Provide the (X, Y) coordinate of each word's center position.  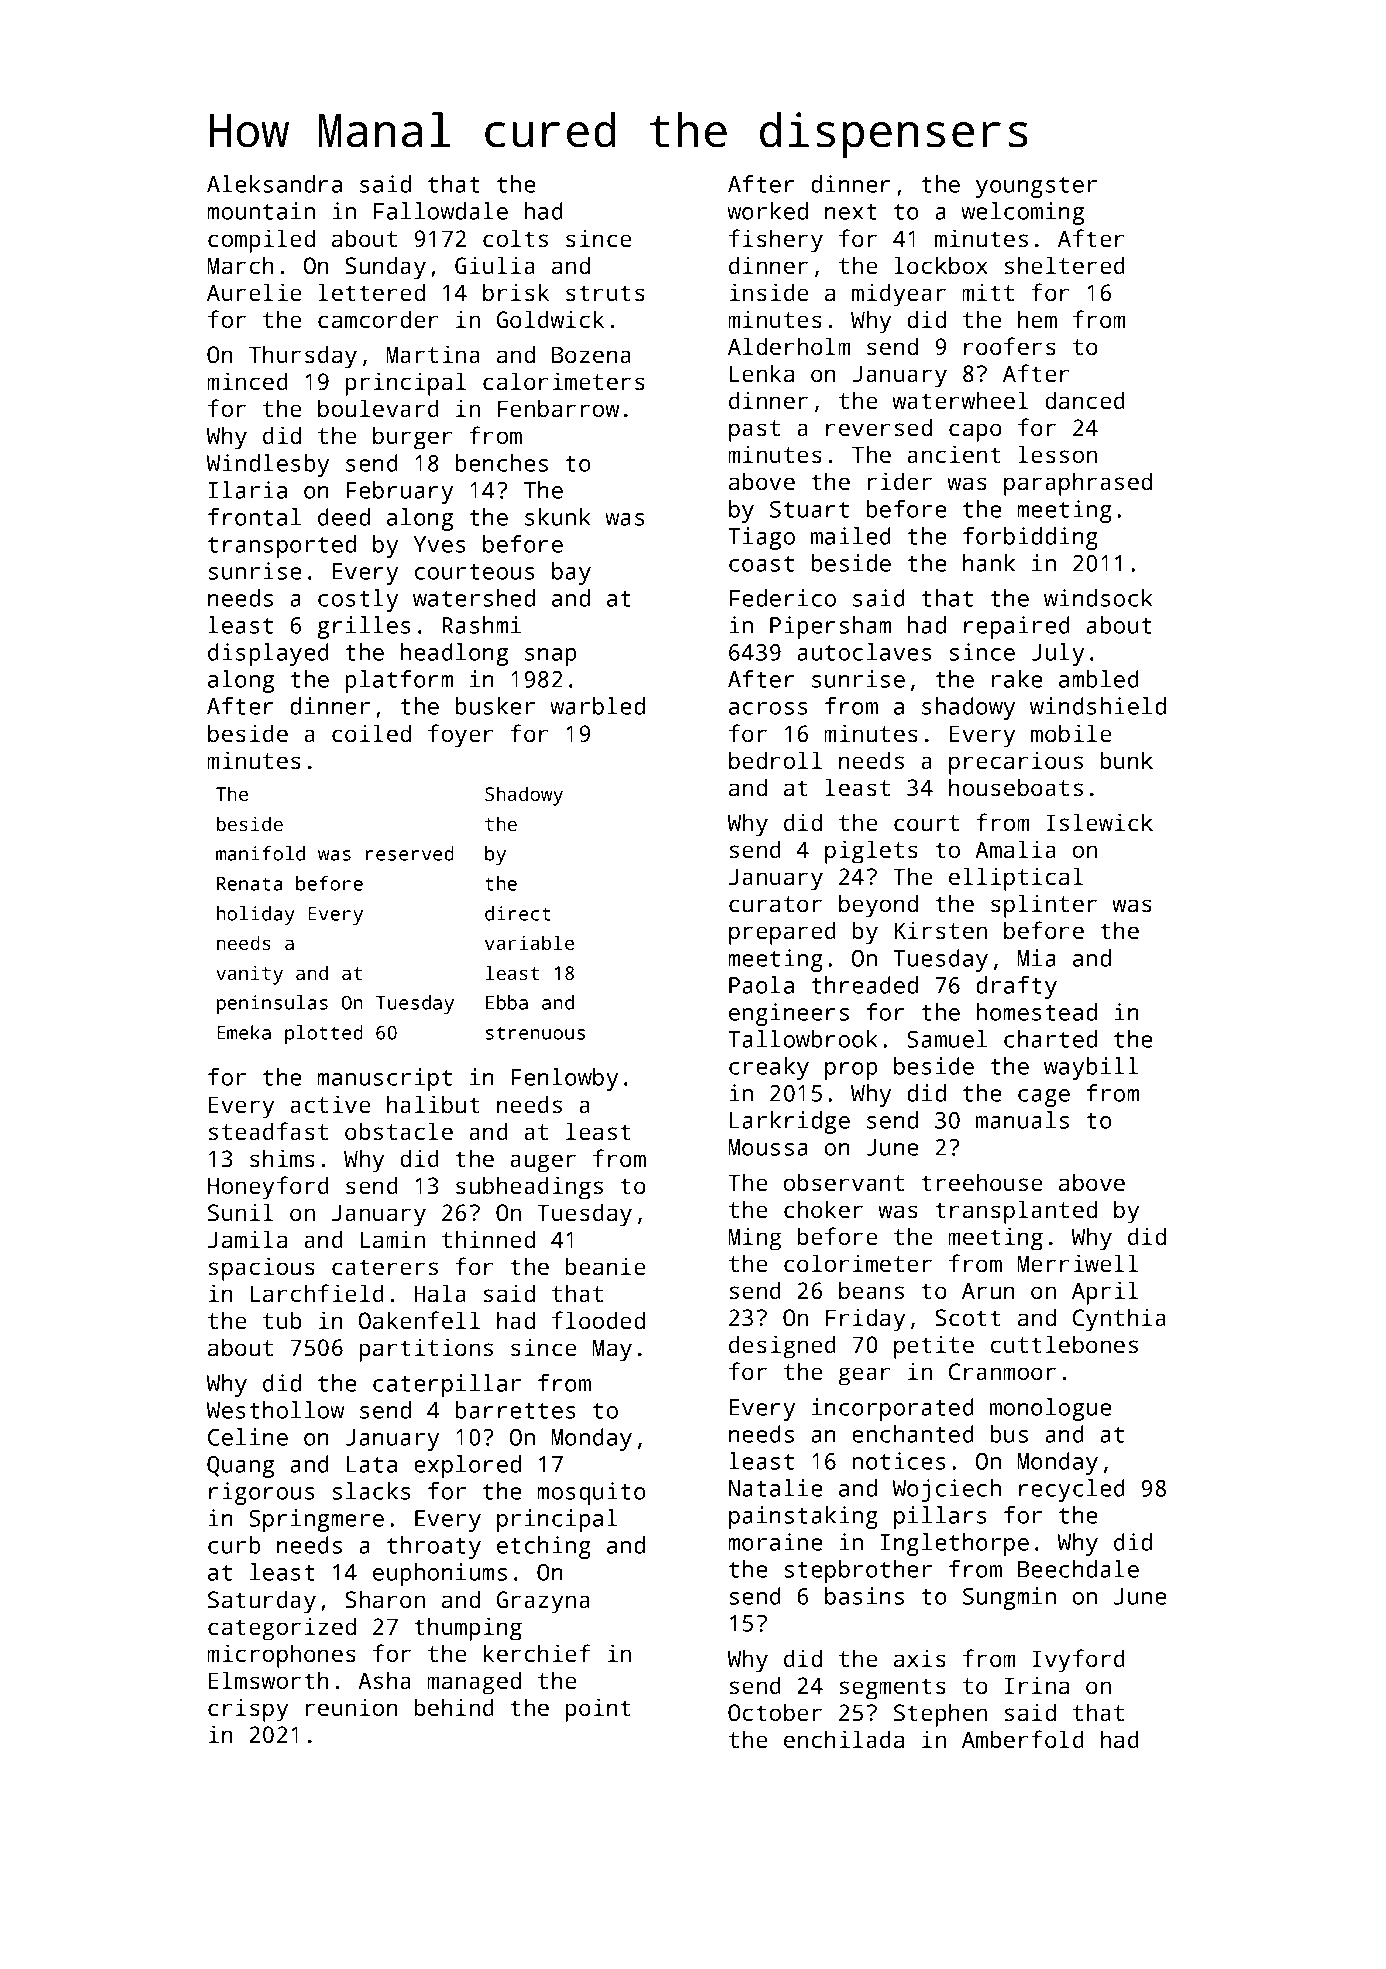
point (598, 1710)
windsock (1098, 598)
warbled (597, 706)
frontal (254, 517)
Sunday (385, 268)
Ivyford (1078, 1661)
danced (1085, 400)
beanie (606, 1266)
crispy (248, 1710)
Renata (249, 884)
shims (282, 1158)
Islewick (1099, 822)
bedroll (775, 760)
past (754, 431)
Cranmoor (1002, 1371)
